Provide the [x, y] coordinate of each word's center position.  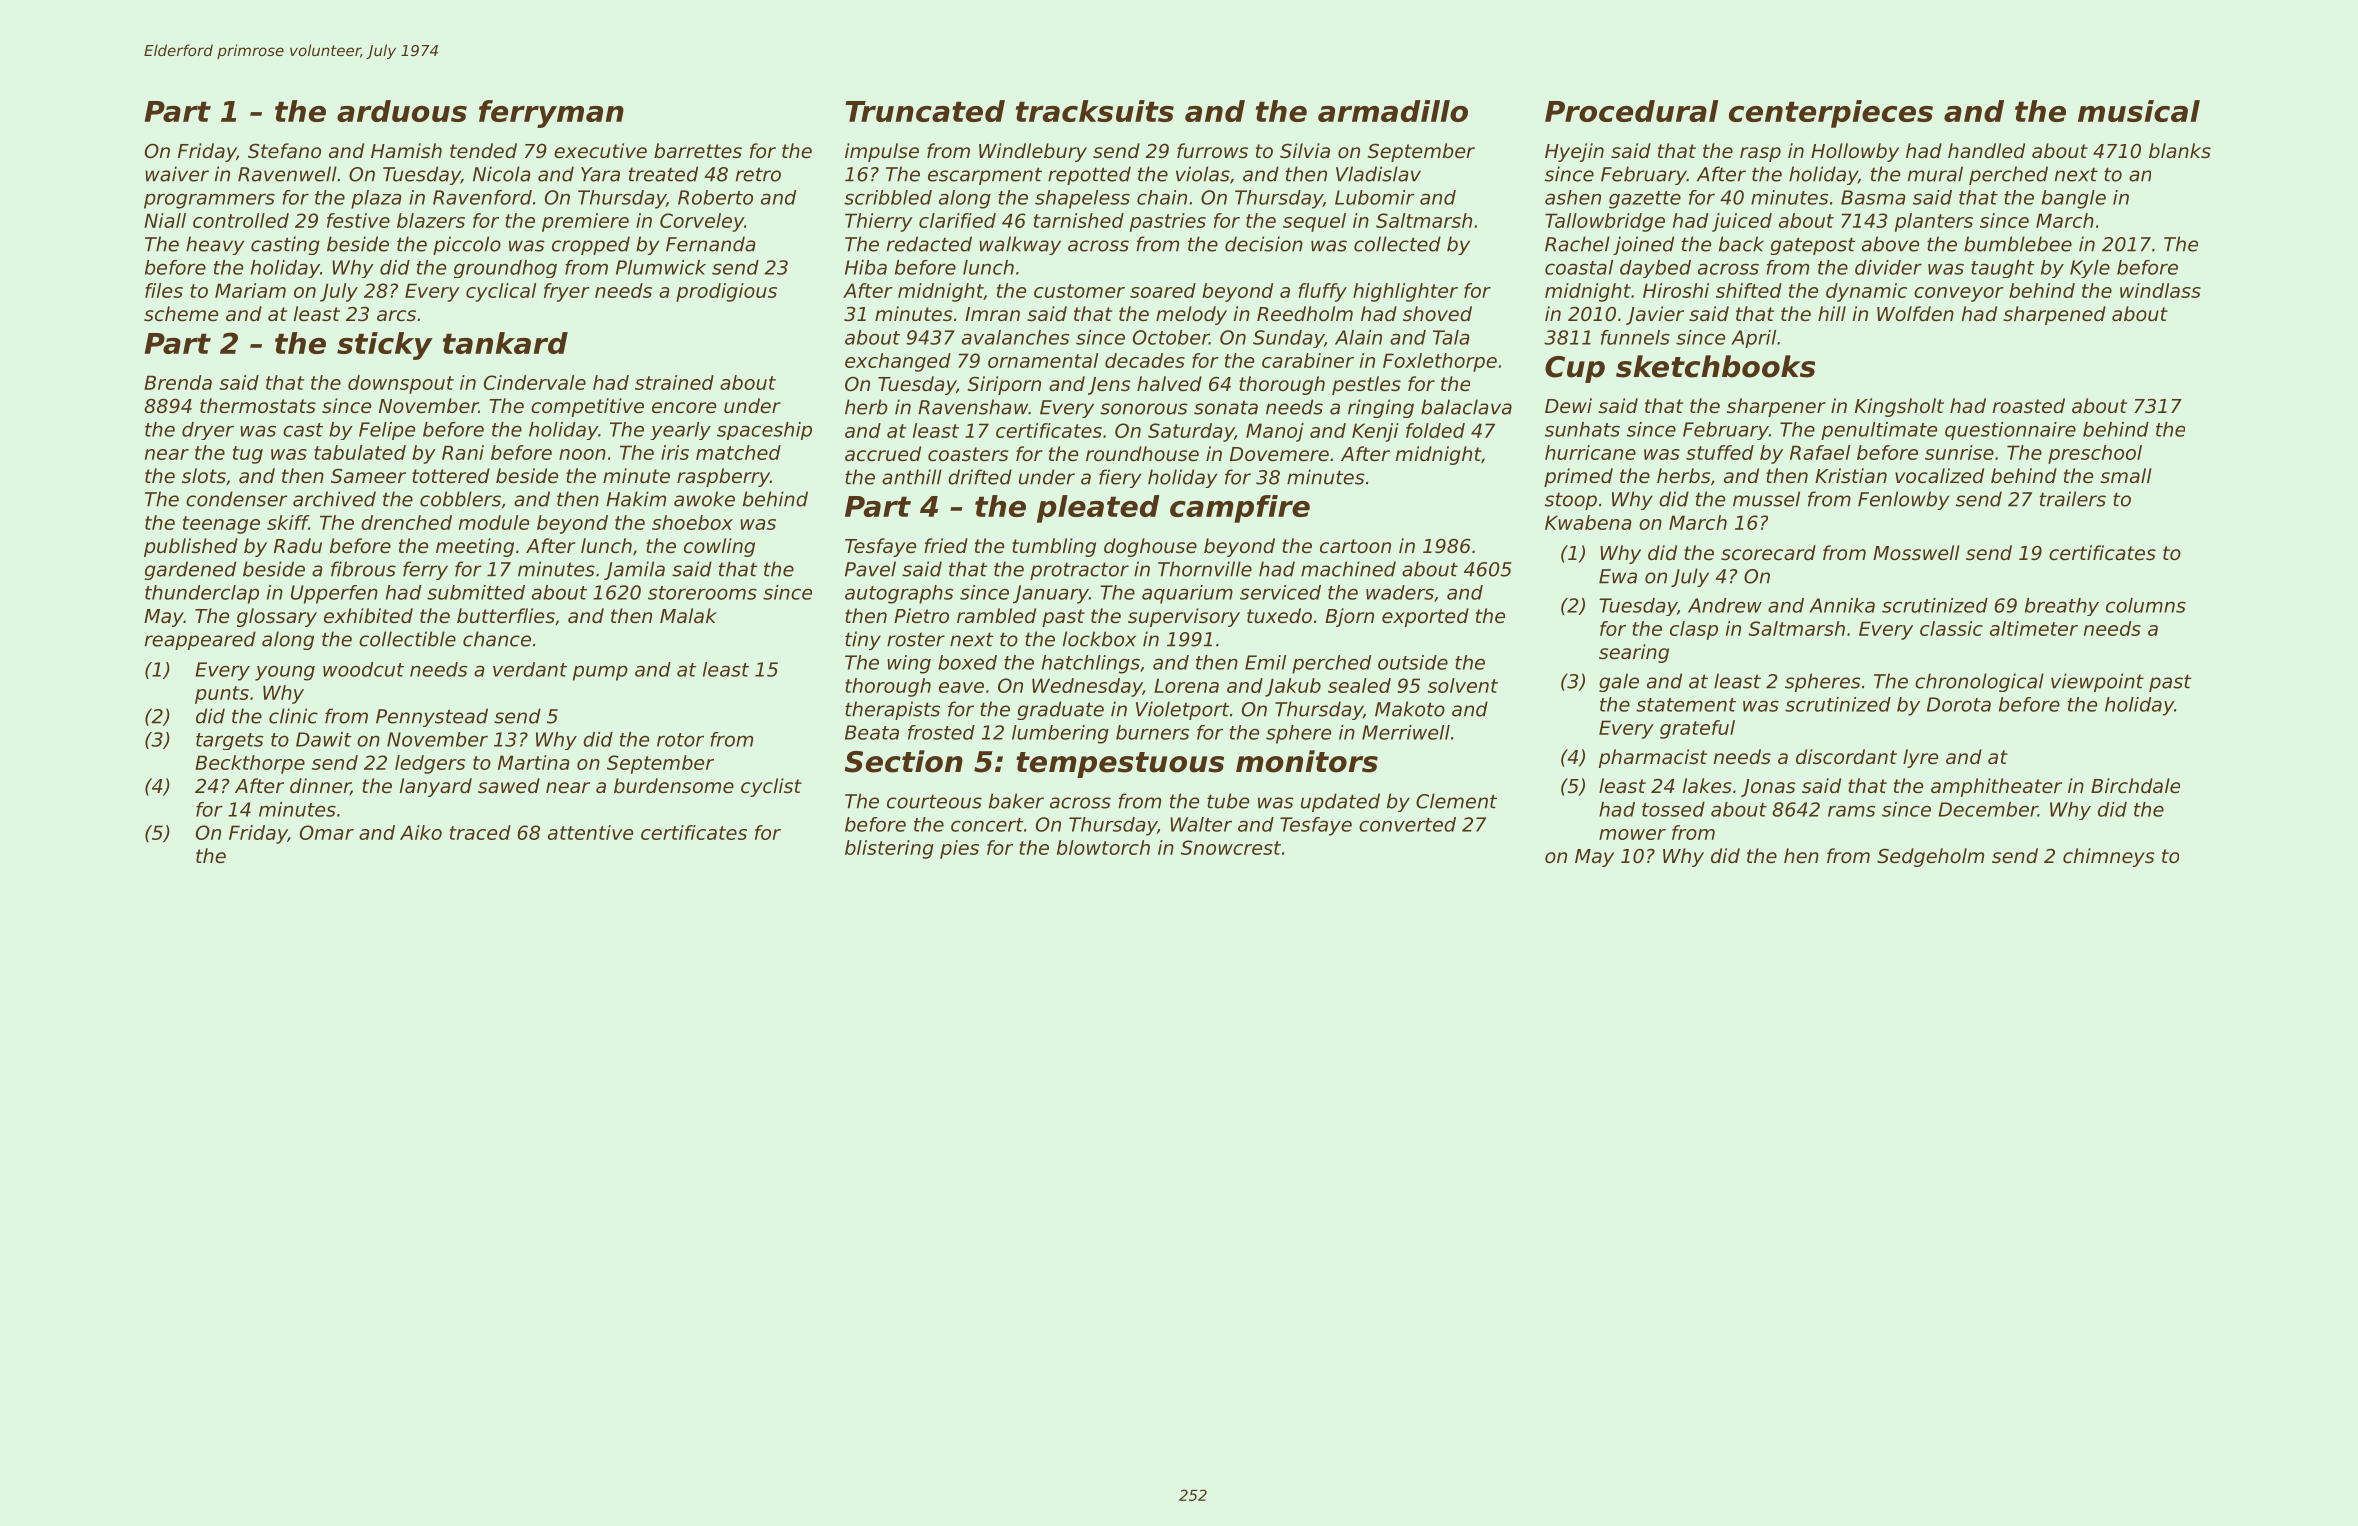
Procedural [1631, 111]
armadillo [1393, 111]
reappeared [200, 640]
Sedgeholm [1930, 857]
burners [1152, 732]
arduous [402, 111]
